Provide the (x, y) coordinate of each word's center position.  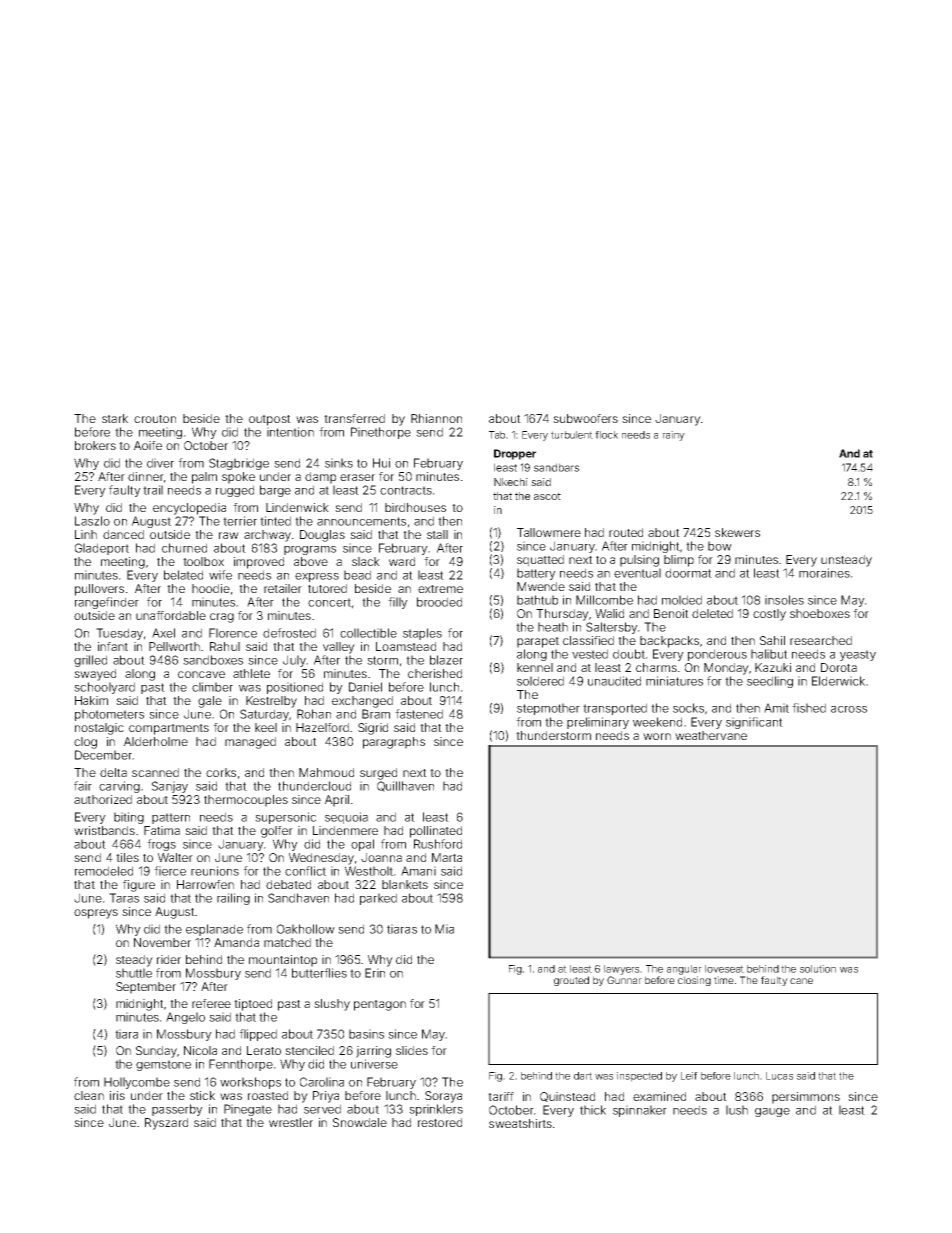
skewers (737, 532)
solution (818, 969)
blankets (405, 884)
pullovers (99, 590)
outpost (270, 420)
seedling (770, 682)
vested (590, 654)
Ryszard (166, 1124)
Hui (381, 463)
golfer (277, 832)
